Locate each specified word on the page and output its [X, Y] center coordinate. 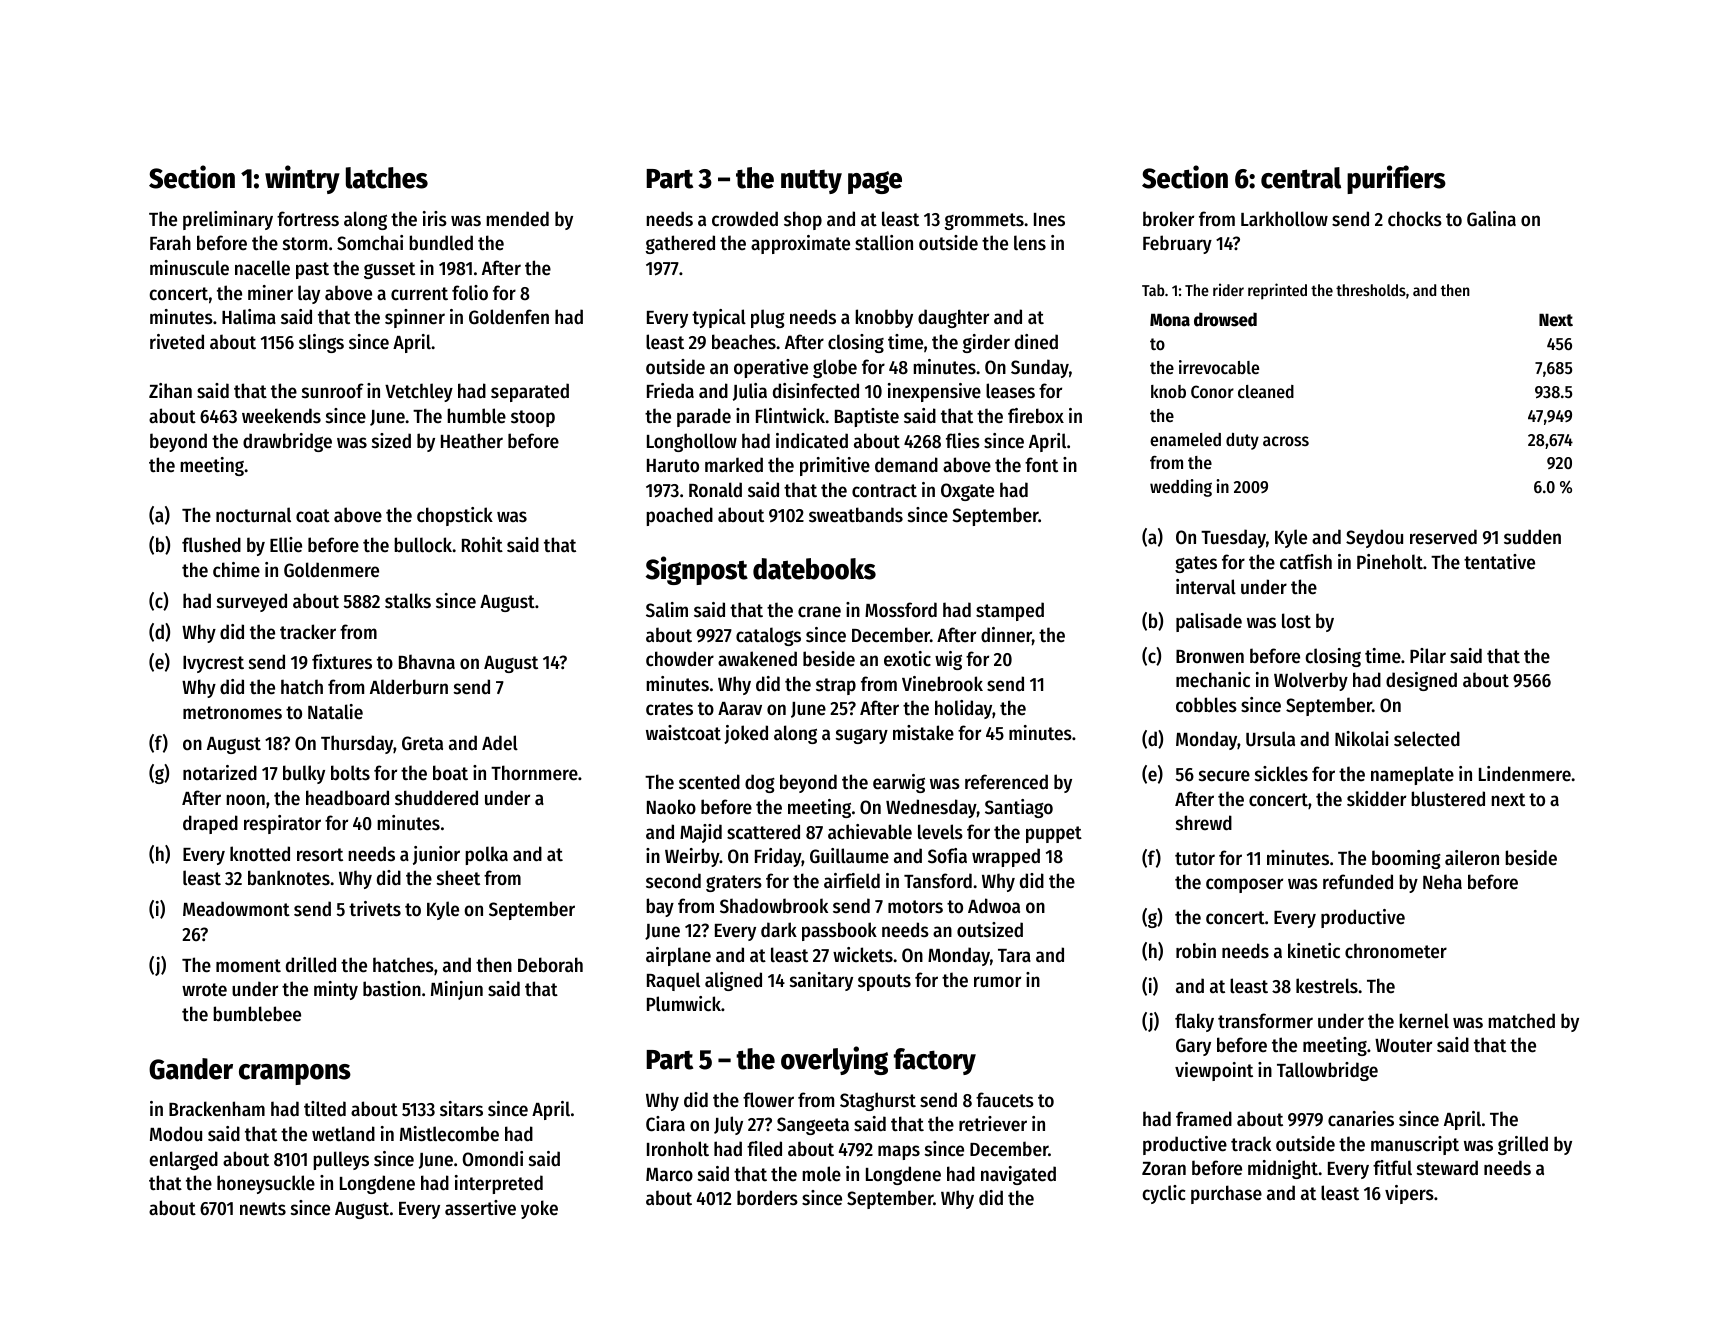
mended [517, 218]
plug [768, 318]
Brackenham [217, 1109]
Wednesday [931, 808]
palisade [1209, 622]
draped [210, 824]
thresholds [1371, 290]
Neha [1442, 882]
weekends [281, 416]
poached [679, 516]
